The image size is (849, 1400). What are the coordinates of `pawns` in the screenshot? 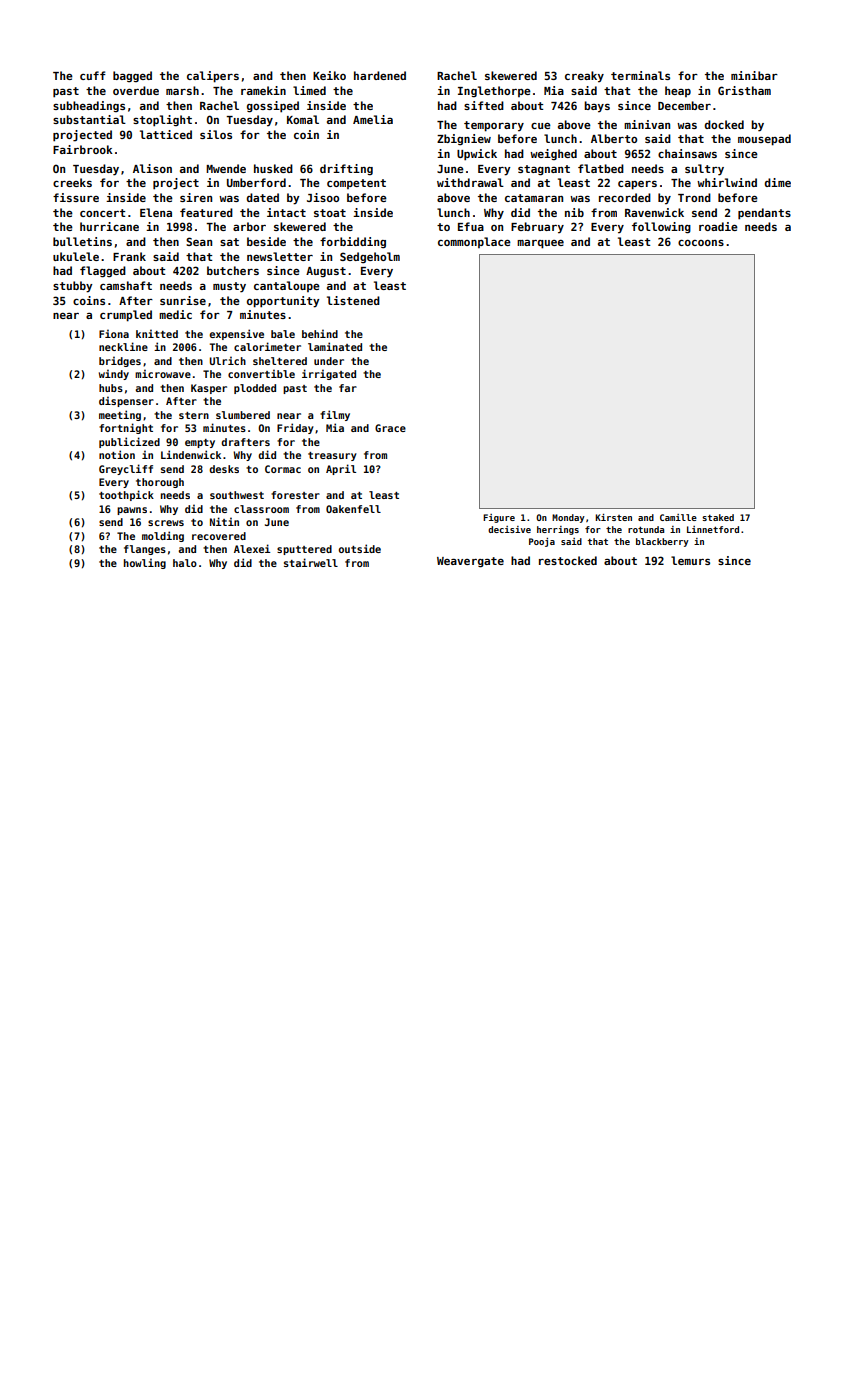 It's located at (132, 511).
